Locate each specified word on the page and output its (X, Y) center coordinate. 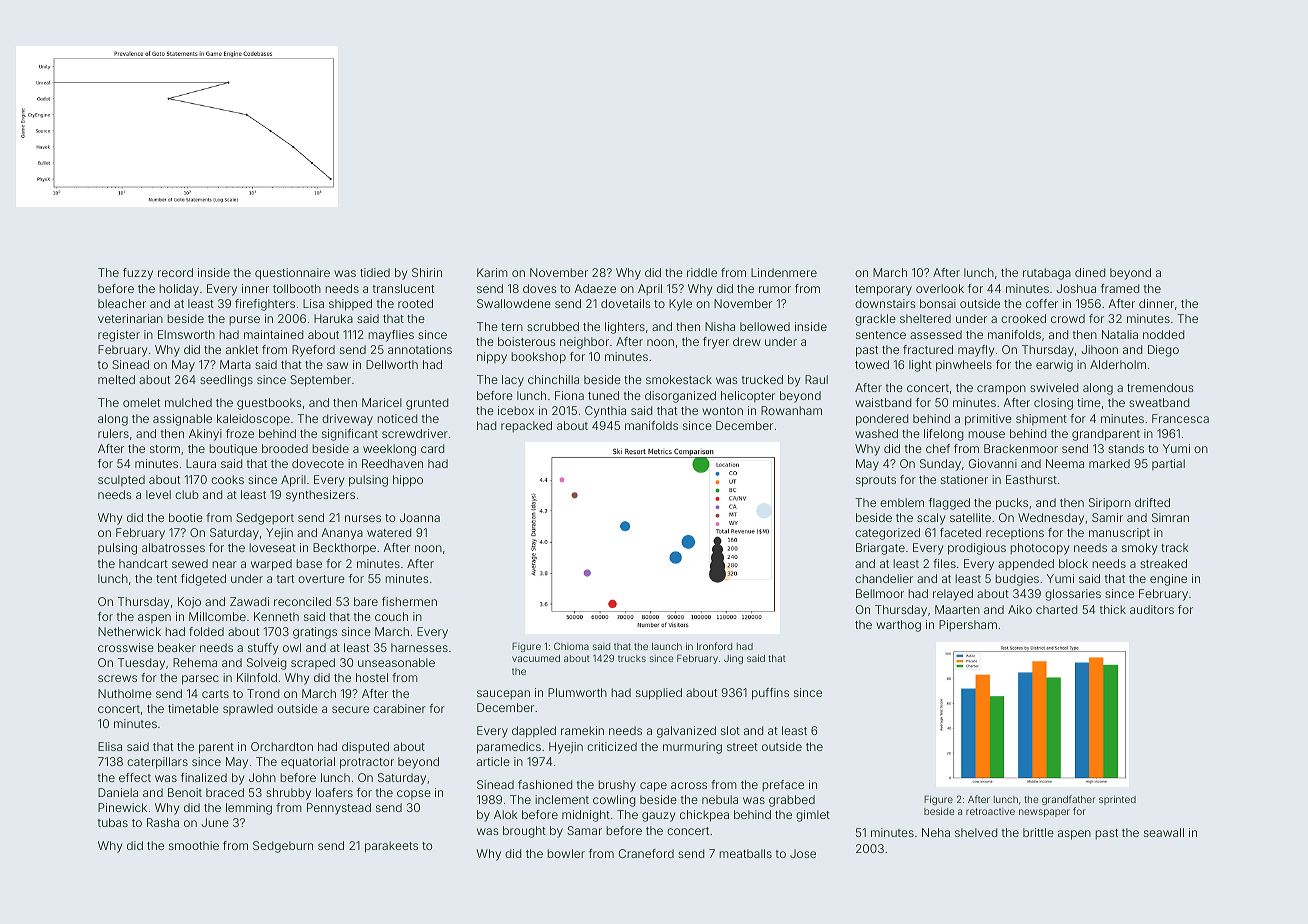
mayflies (391, 336)
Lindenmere (784, 272)
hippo (408, 481)
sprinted (1117, 800)
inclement (562, 799)
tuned (603, 395)
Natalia (1120, 334)
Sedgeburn (283, 847)
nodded (1163, 334)
